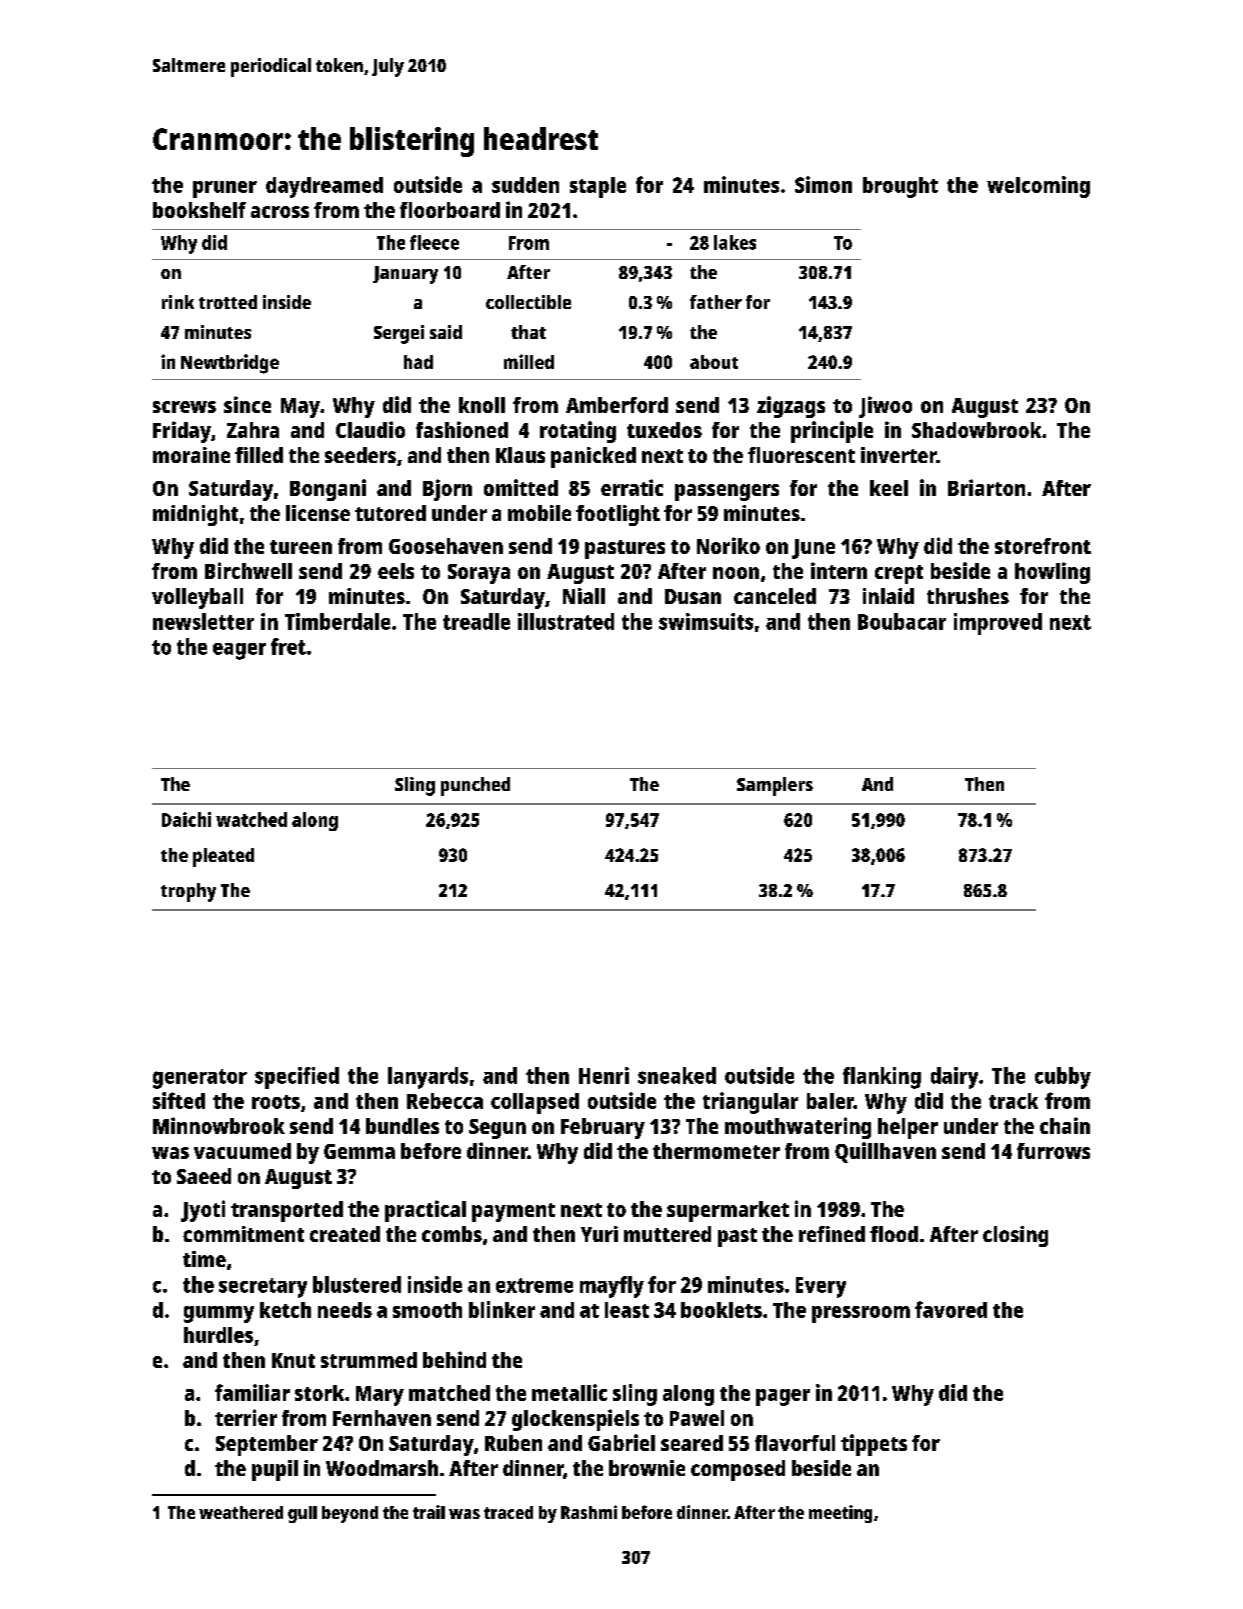  Describe the element at coordinates (186, 819) in the document. I see `Daichi` at that location.
